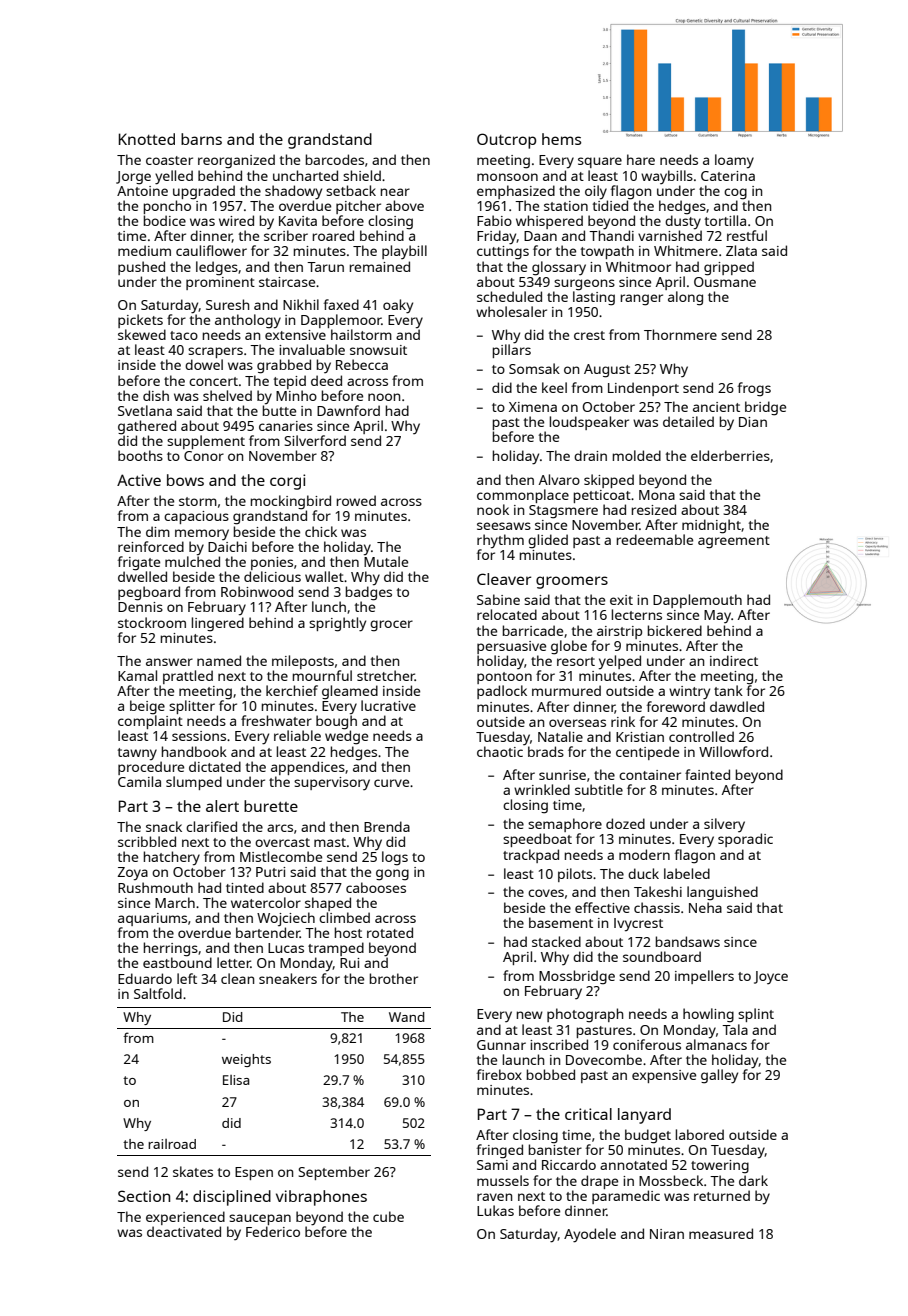 The height and width of the page is (1316, 908). Describe the element at coordinates (537, 840) in the page. I see `speedboat` at that location.
